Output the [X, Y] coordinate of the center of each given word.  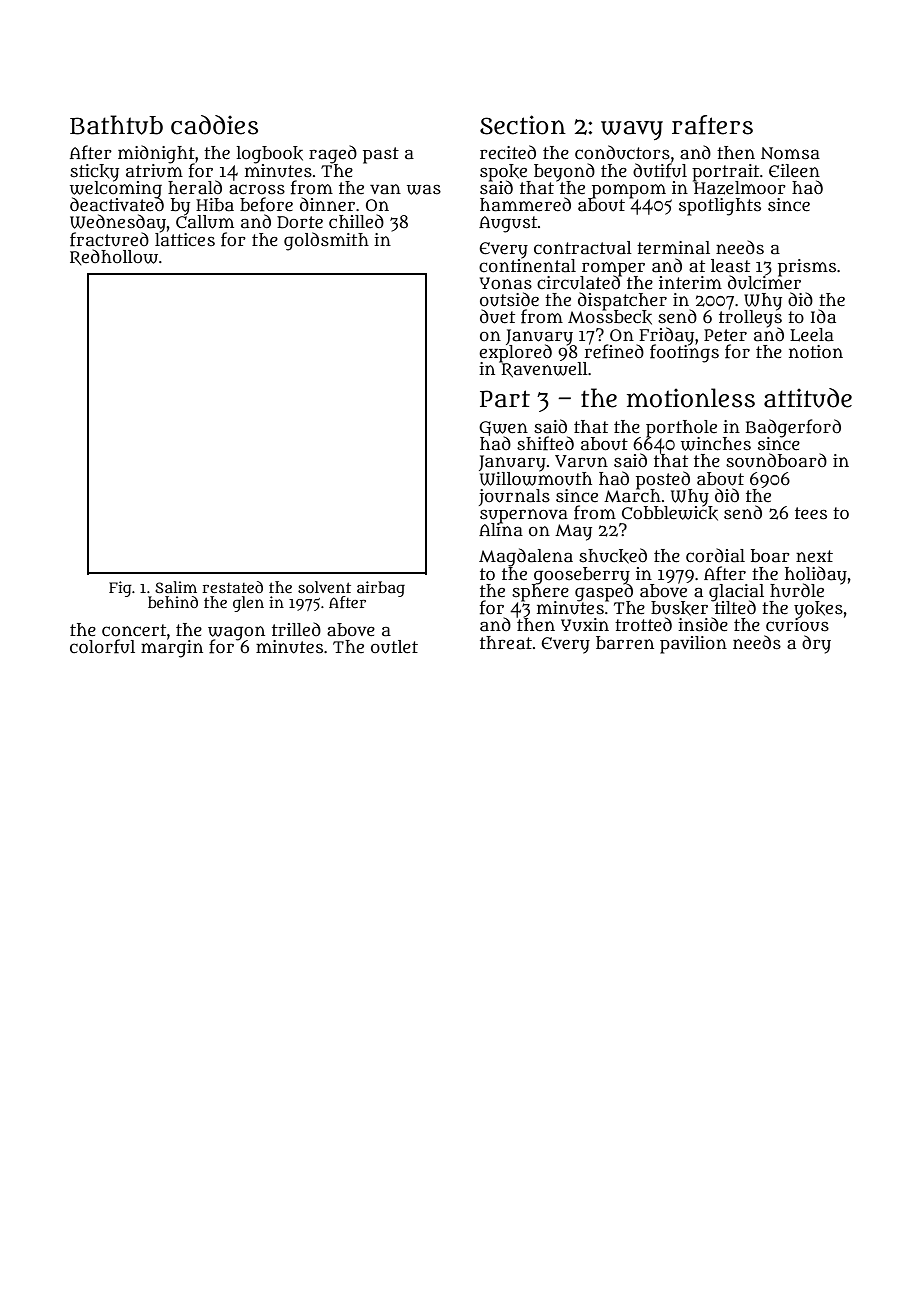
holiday [816, 575]
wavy [632, 130]
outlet [394, 647]
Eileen [794, 170]
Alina [501, 530]
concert [134, 630]
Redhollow [114, 257]
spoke [503, 172]
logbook [269, 155]
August [508, 224]
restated [232, 587]
